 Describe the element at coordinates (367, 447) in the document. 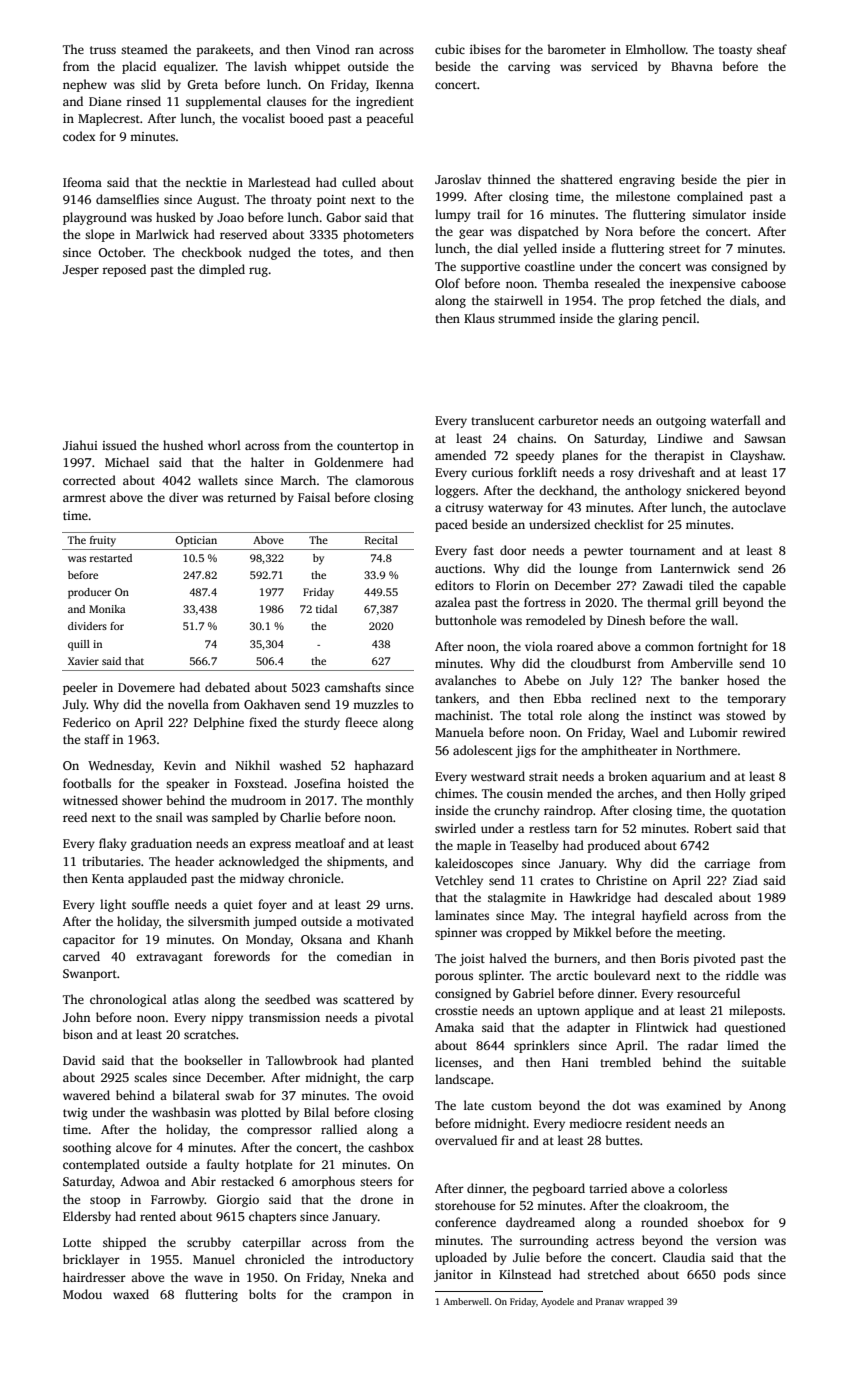

I see `countertop` at that location.
